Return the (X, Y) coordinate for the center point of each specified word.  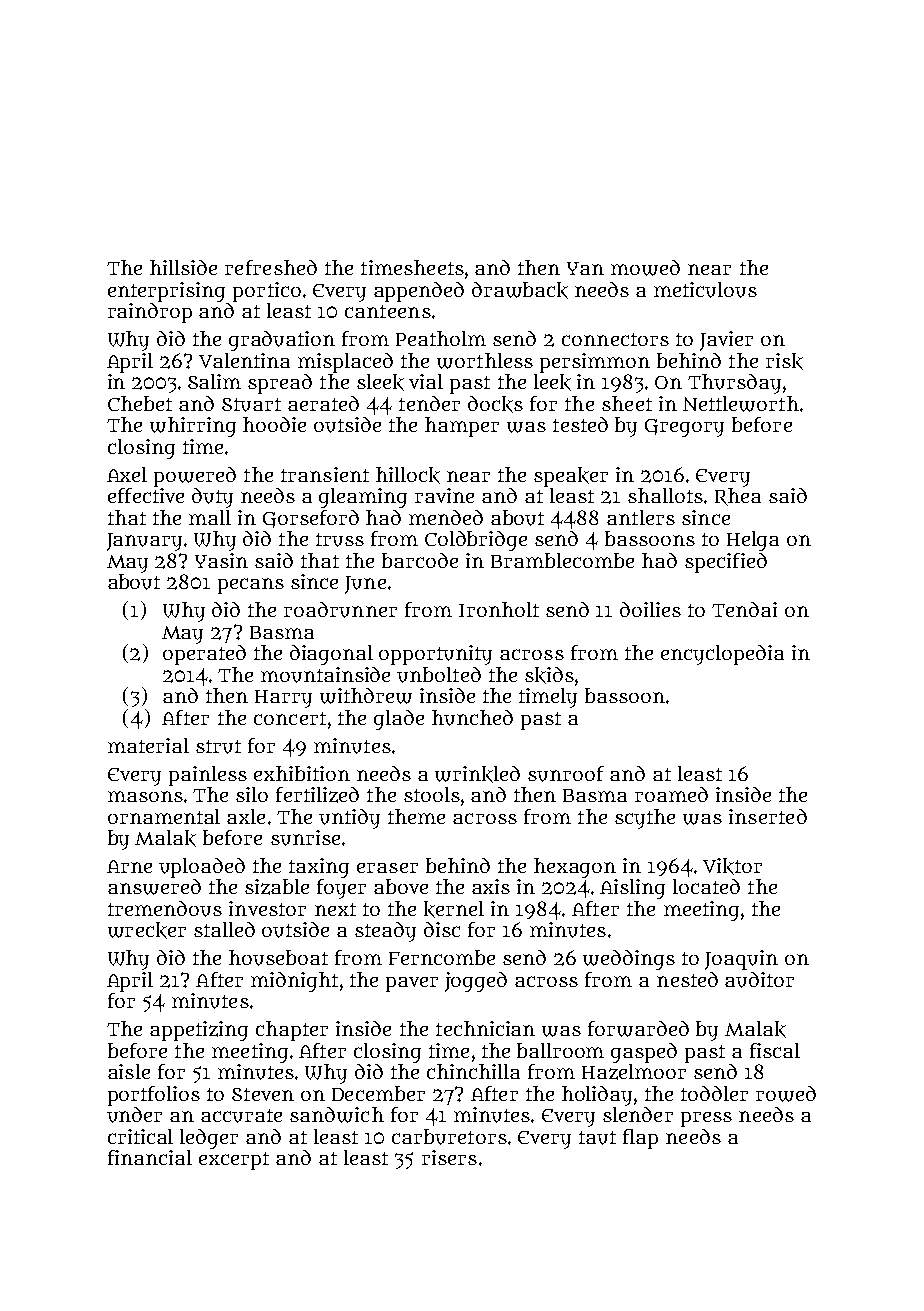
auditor (759, 980)
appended (419, 292)
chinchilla (473, 1071)
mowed (645, 268)
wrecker (147, 930)
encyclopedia (722, 655)
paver (412, 984)
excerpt (234, 1161)
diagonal (331, 655)
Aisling (632, 889)
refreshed (271, 267)
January (144, 542)
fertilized (317, 795)
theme (416, 816)
